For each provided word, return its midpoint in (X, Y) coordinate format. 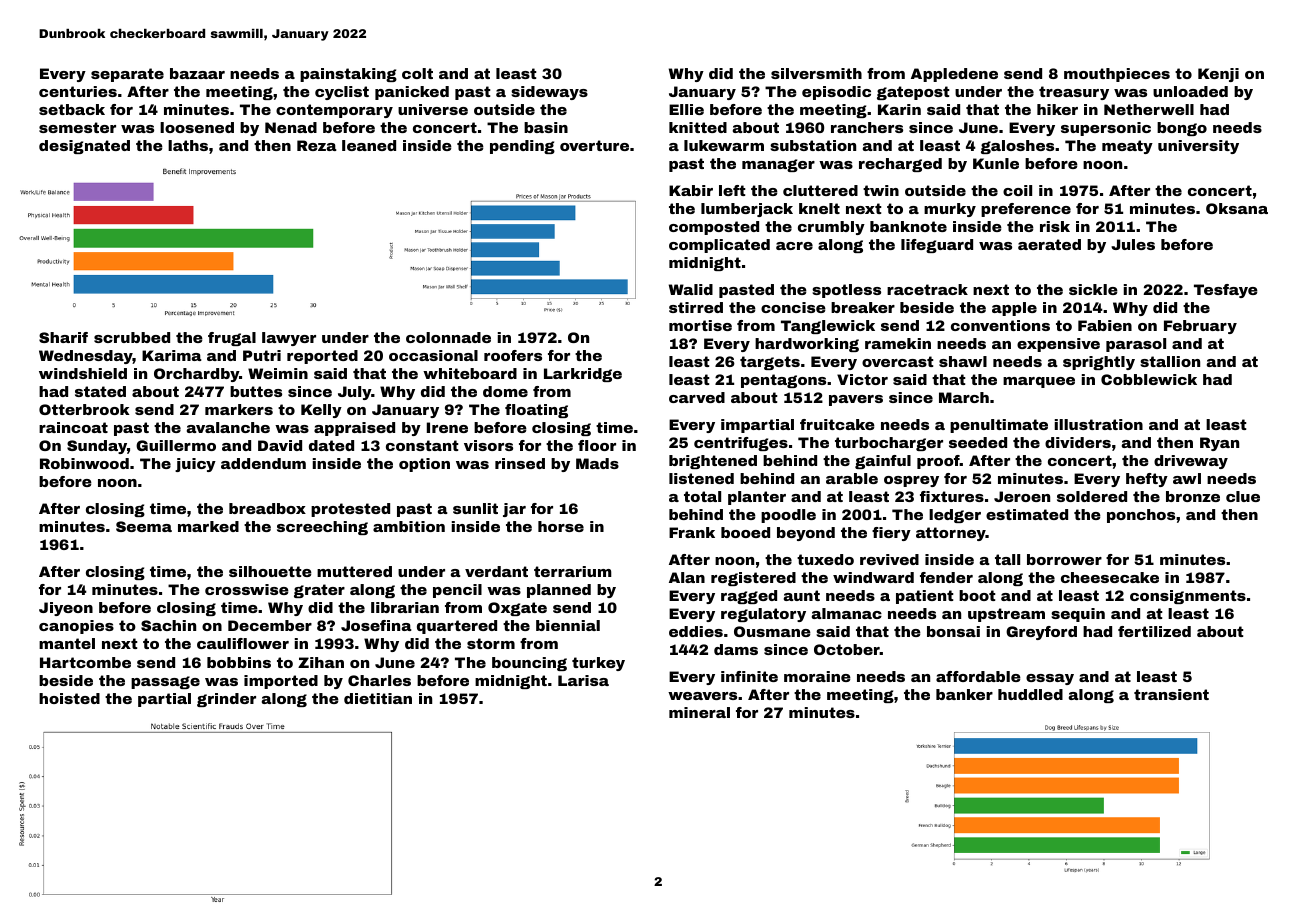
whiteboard (470, 373)
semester (77, 127)
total (702, 496)
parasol (1136, 345)
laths (188, 145)
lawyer (289, 339)
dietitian (378, 698)
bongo (1182, 129)
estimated (1027, 514)
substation (813, 145)
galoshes (1017, 147)
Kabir (691, 190)
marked (208, 526)
